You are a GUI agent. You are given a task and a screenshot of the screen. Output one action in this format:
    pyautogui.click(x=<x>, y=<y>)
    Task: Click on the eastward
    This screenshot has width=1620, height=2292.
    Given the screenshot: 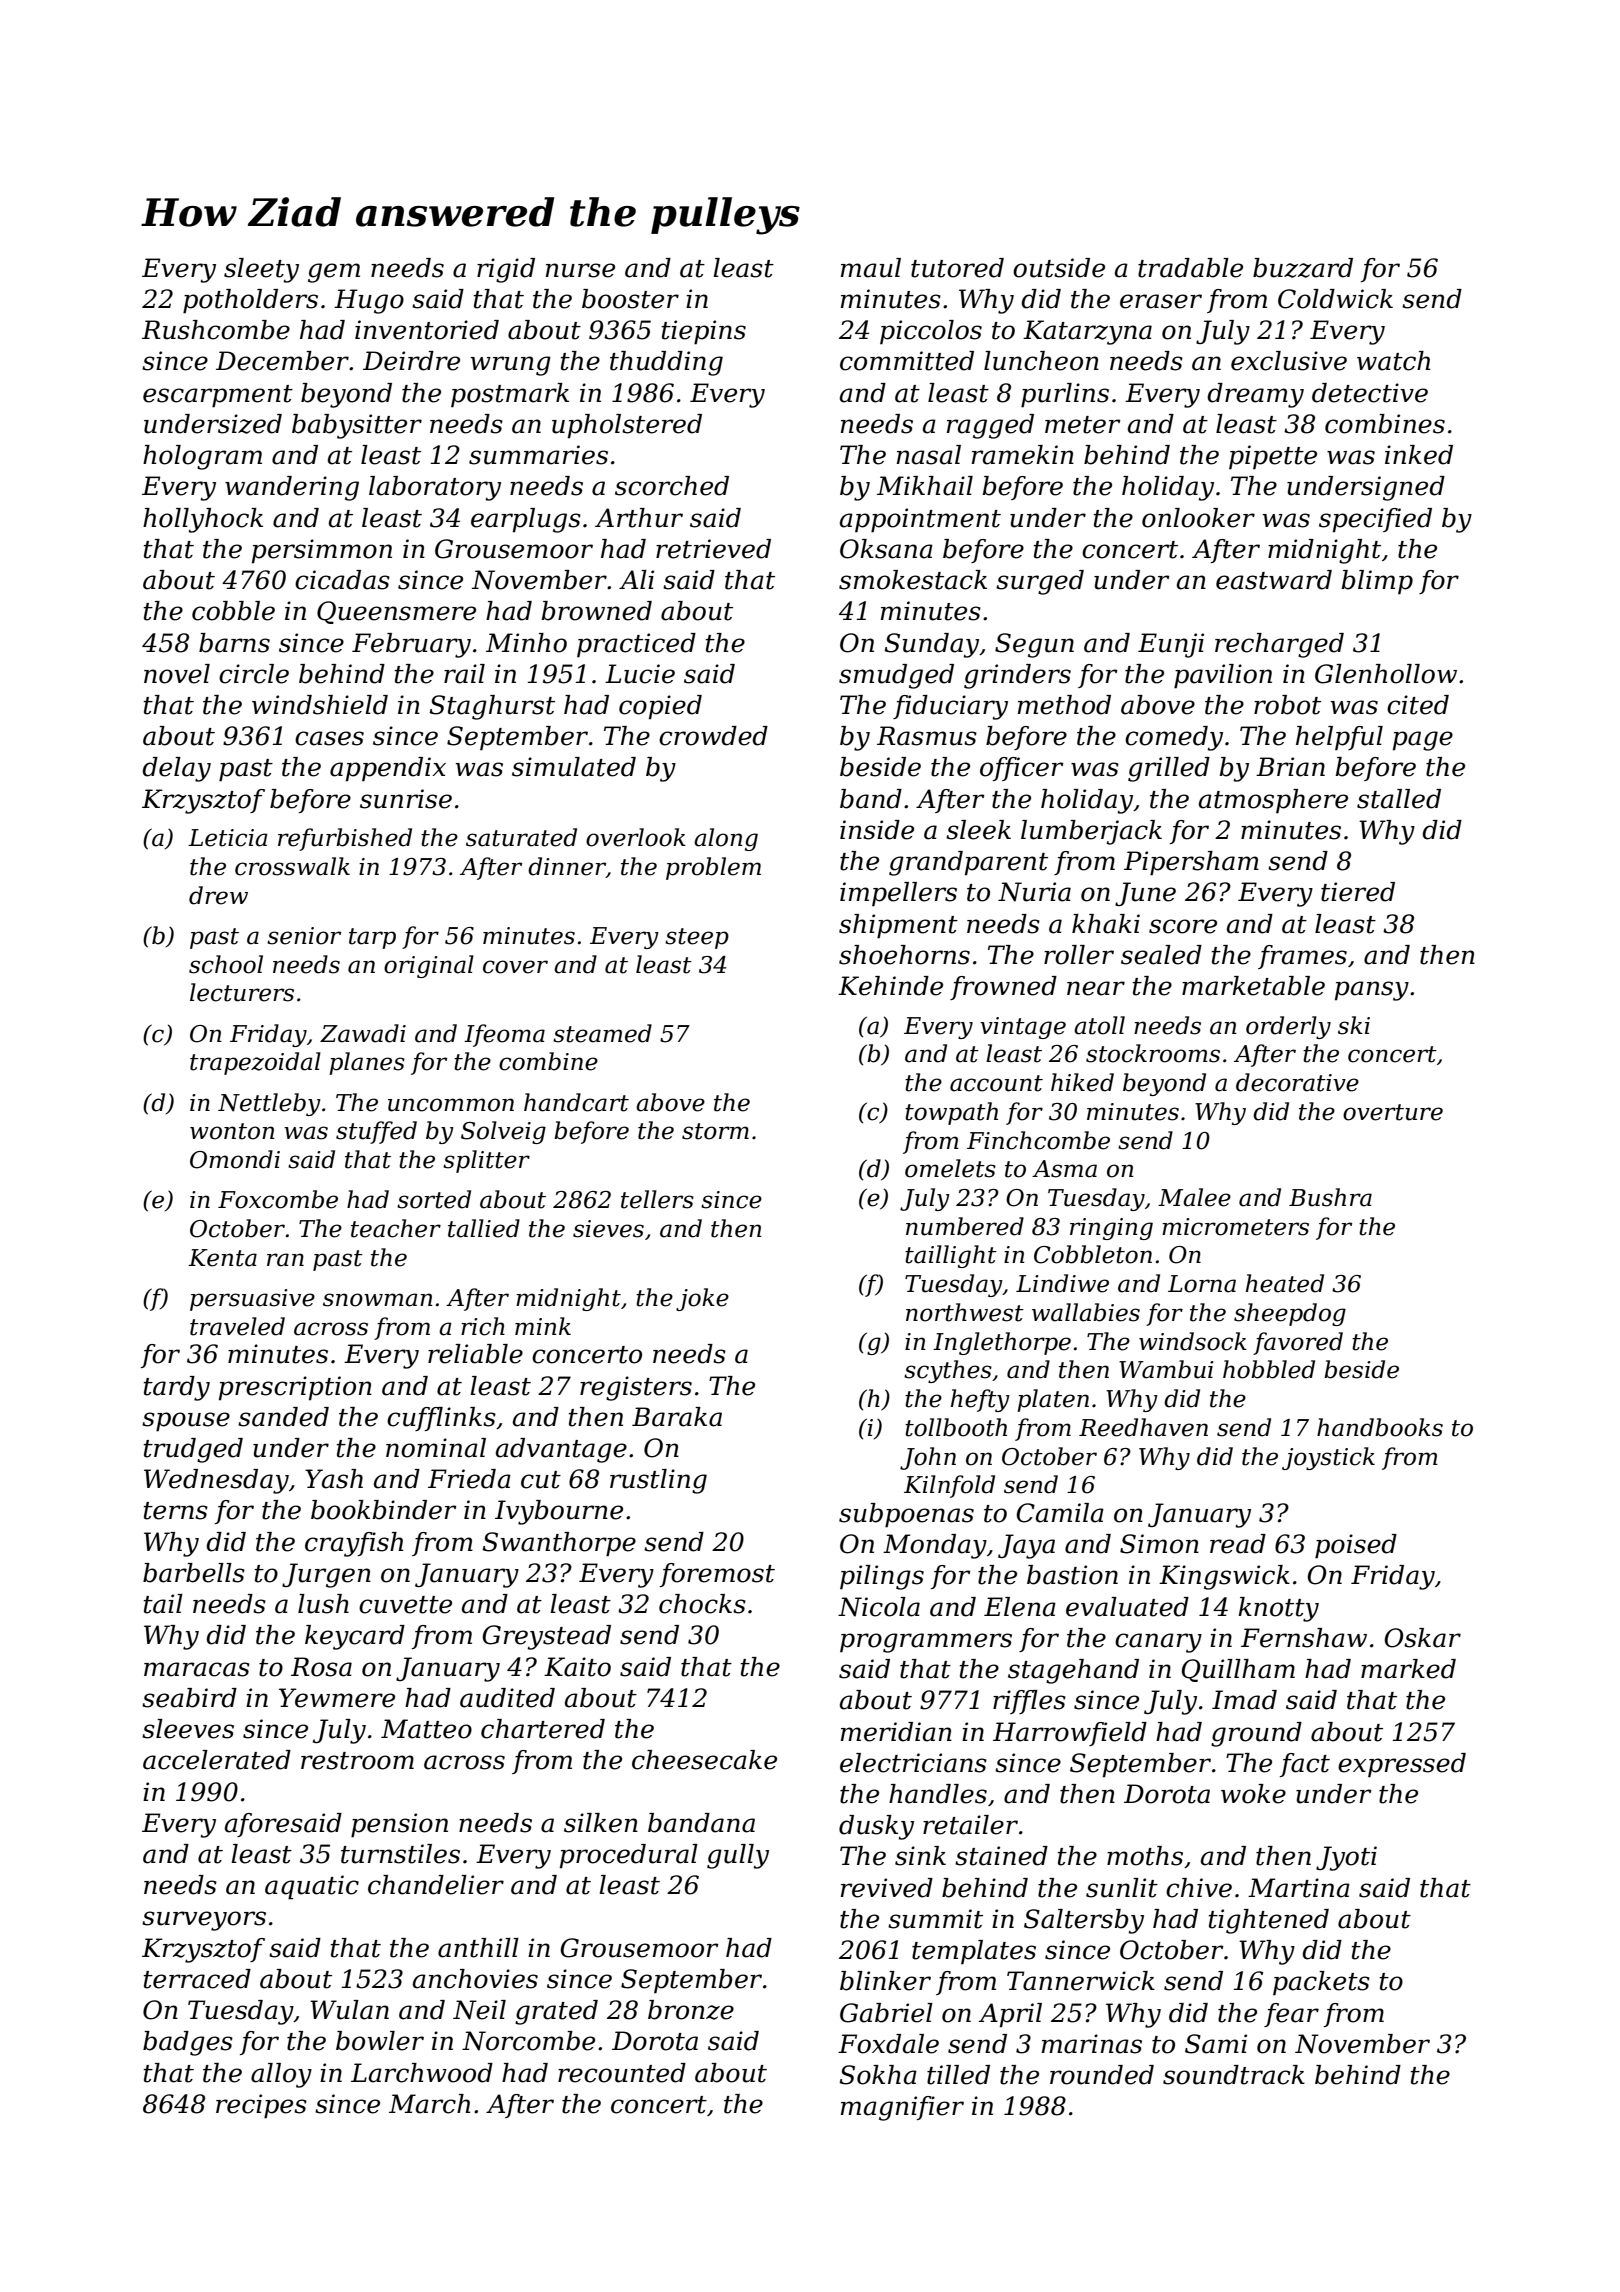 What is the action you would take?
    pyautogui.click(x=1274, y=580)
